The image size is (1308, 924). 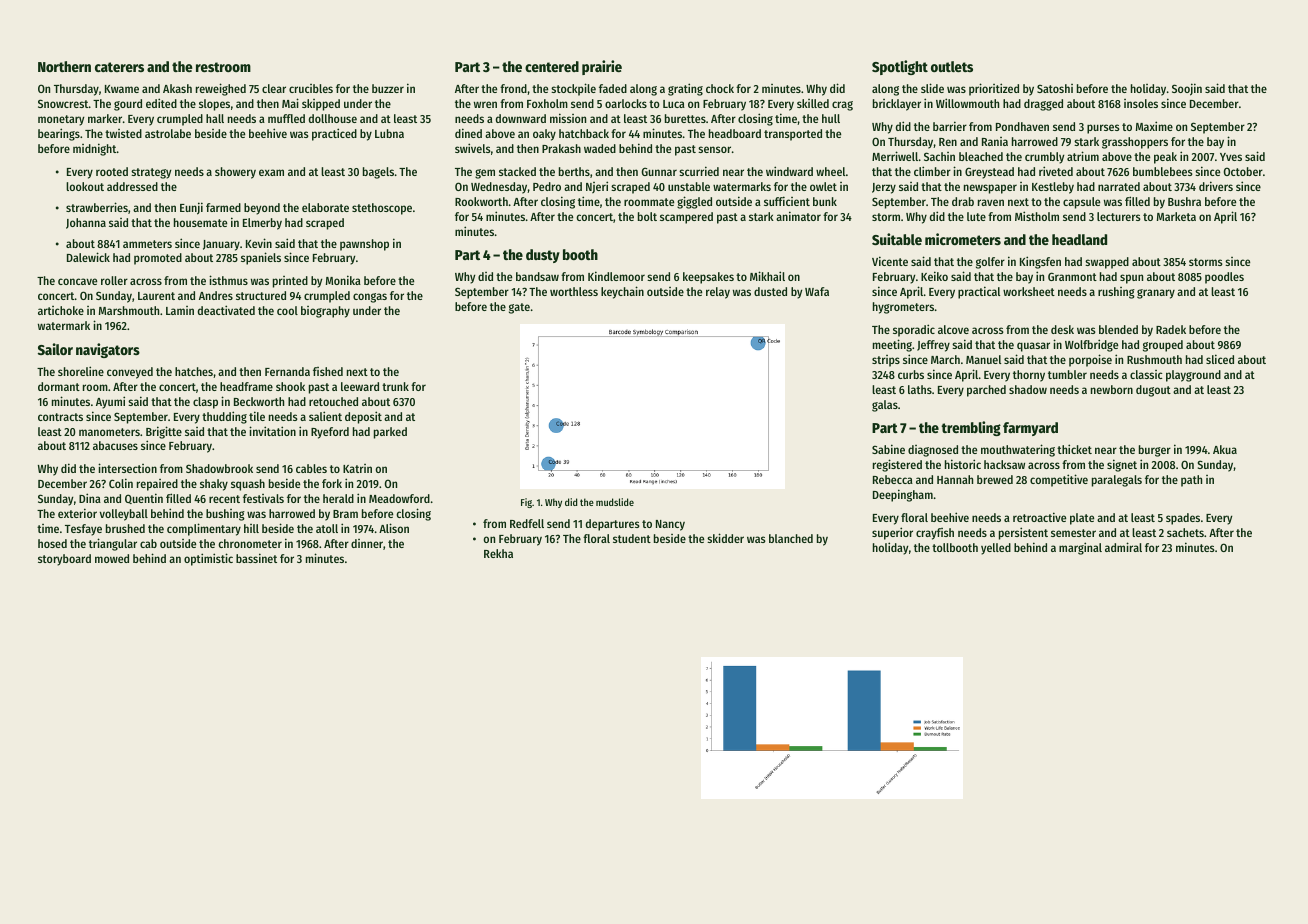 I want to click on registered, so click(x=897, y=465).
